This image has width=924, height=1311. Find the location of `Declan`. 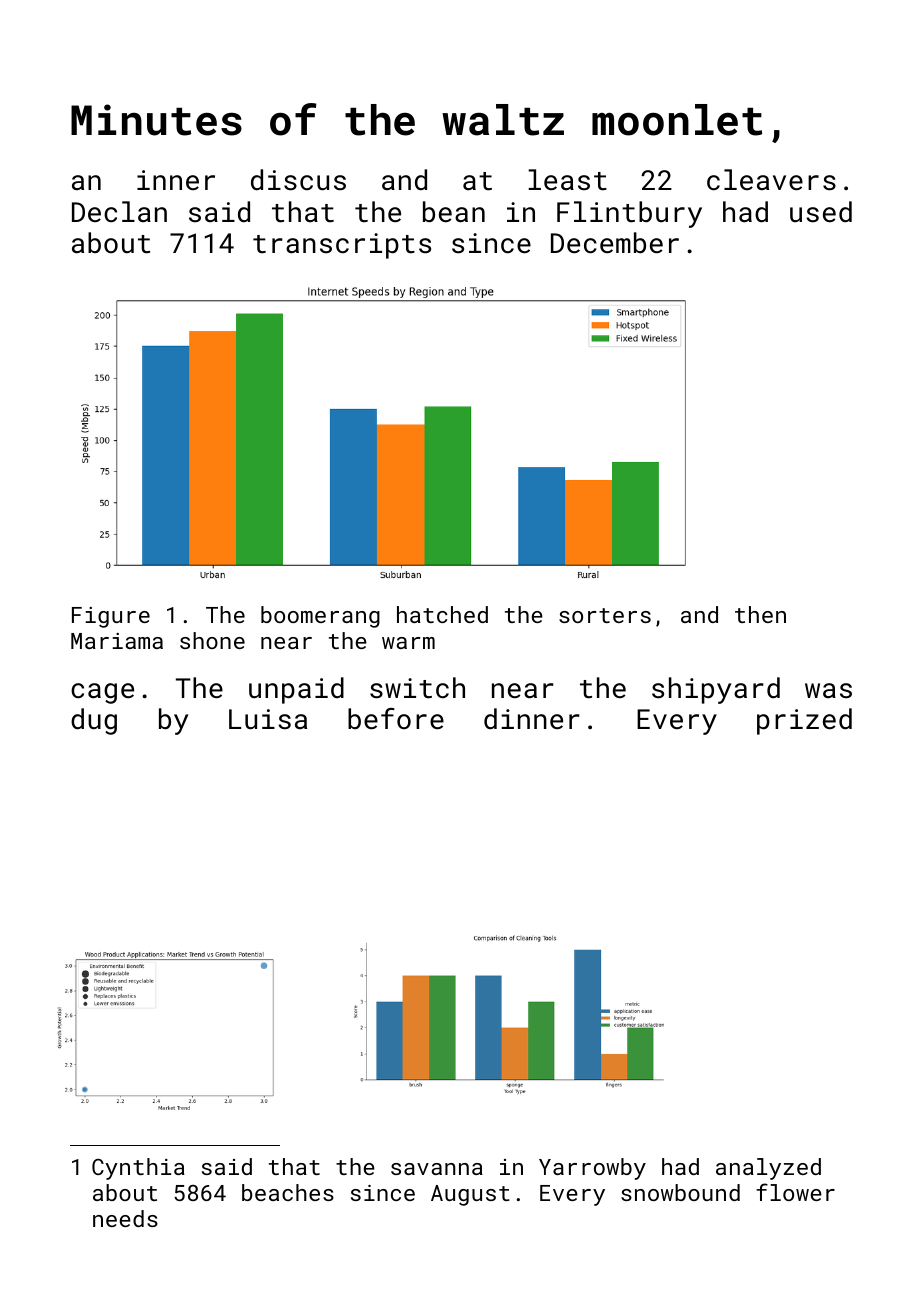

Declan is located at coordinates (119, 212).
